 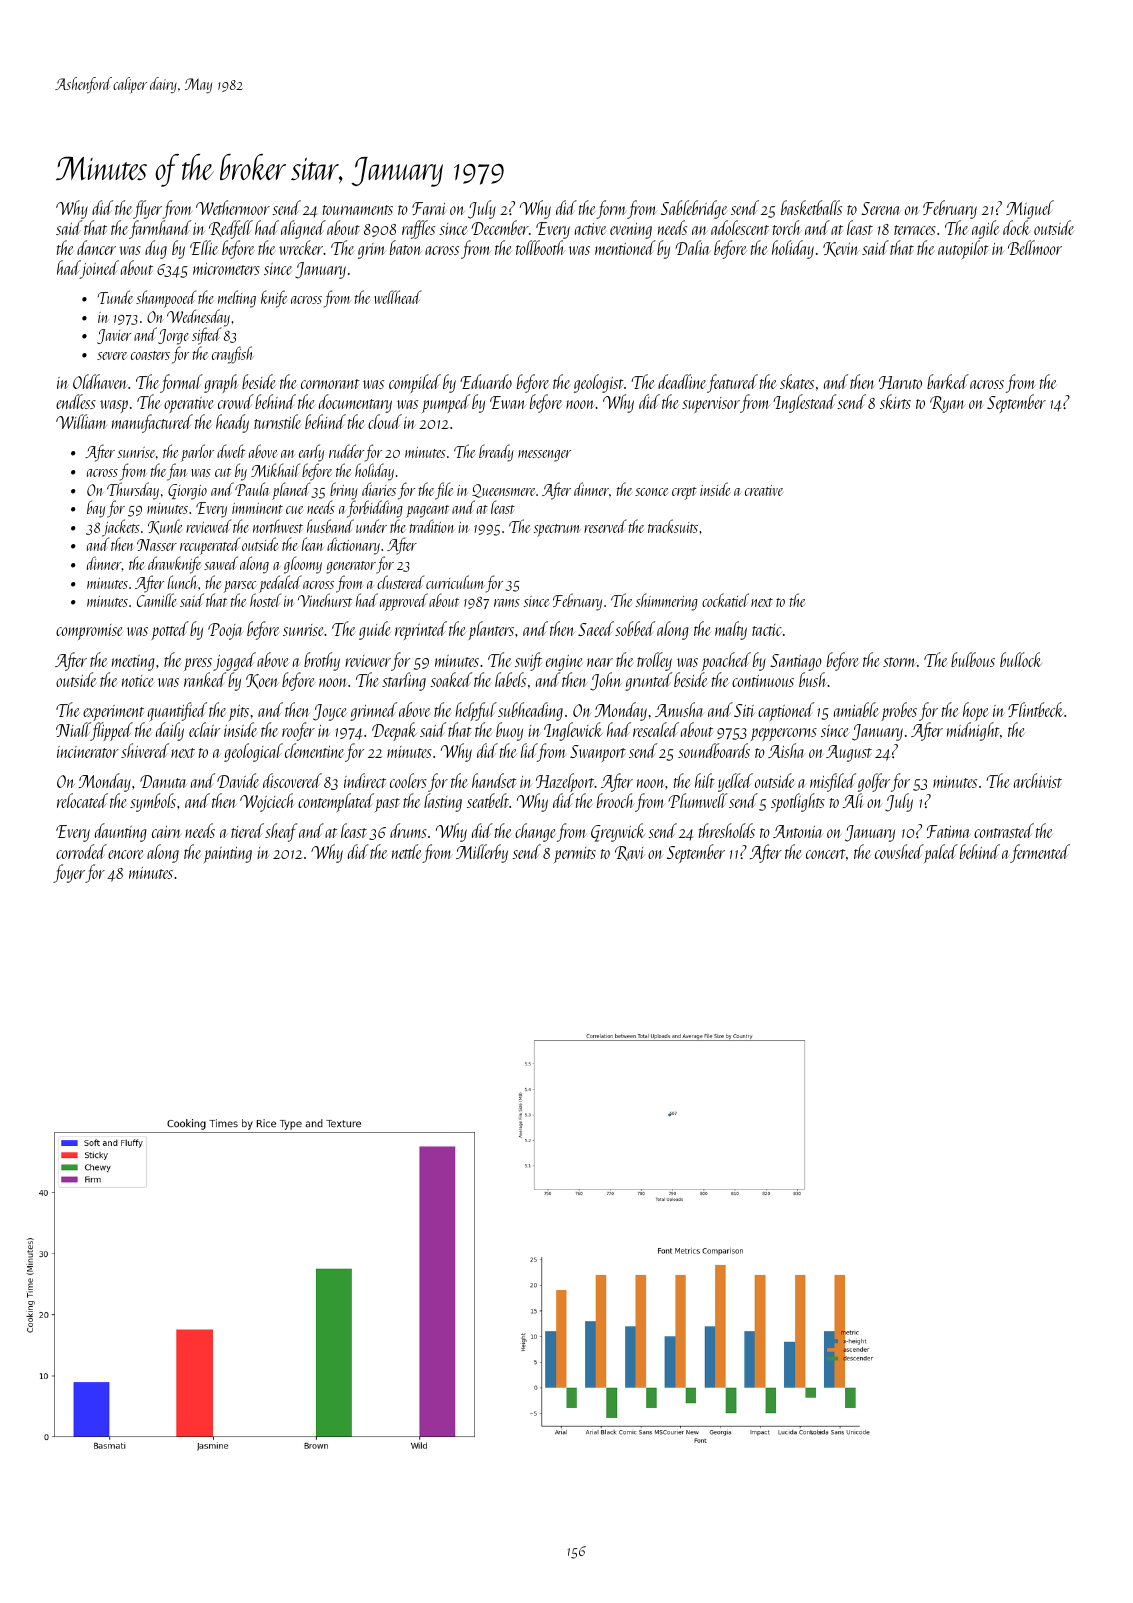 I want to click on geologist, so click(x=599, y=383).
